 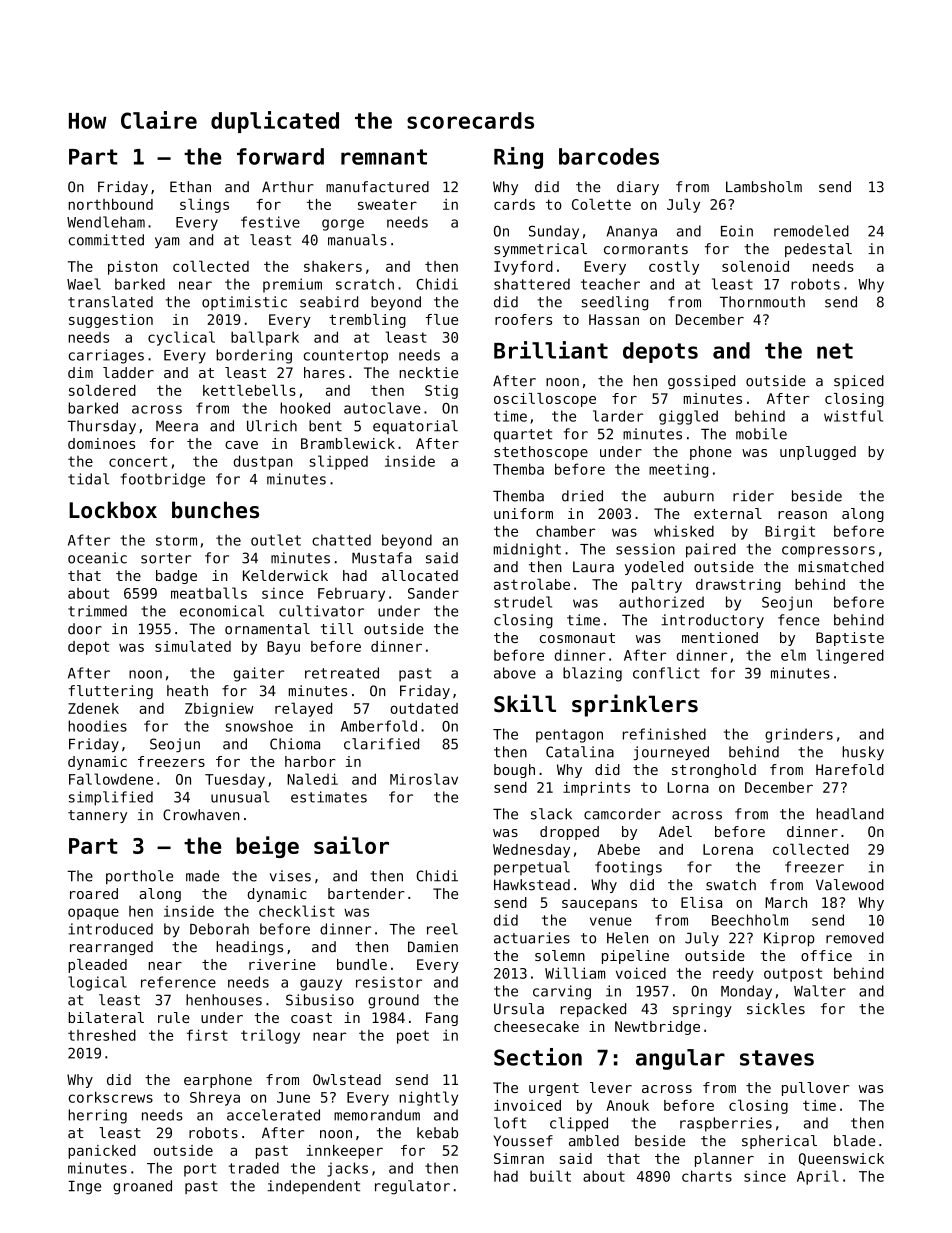 What do you see at coordinates (215, 1098) in the screenshot?
I see `Shreya` at bounding box center [215, 1098].
